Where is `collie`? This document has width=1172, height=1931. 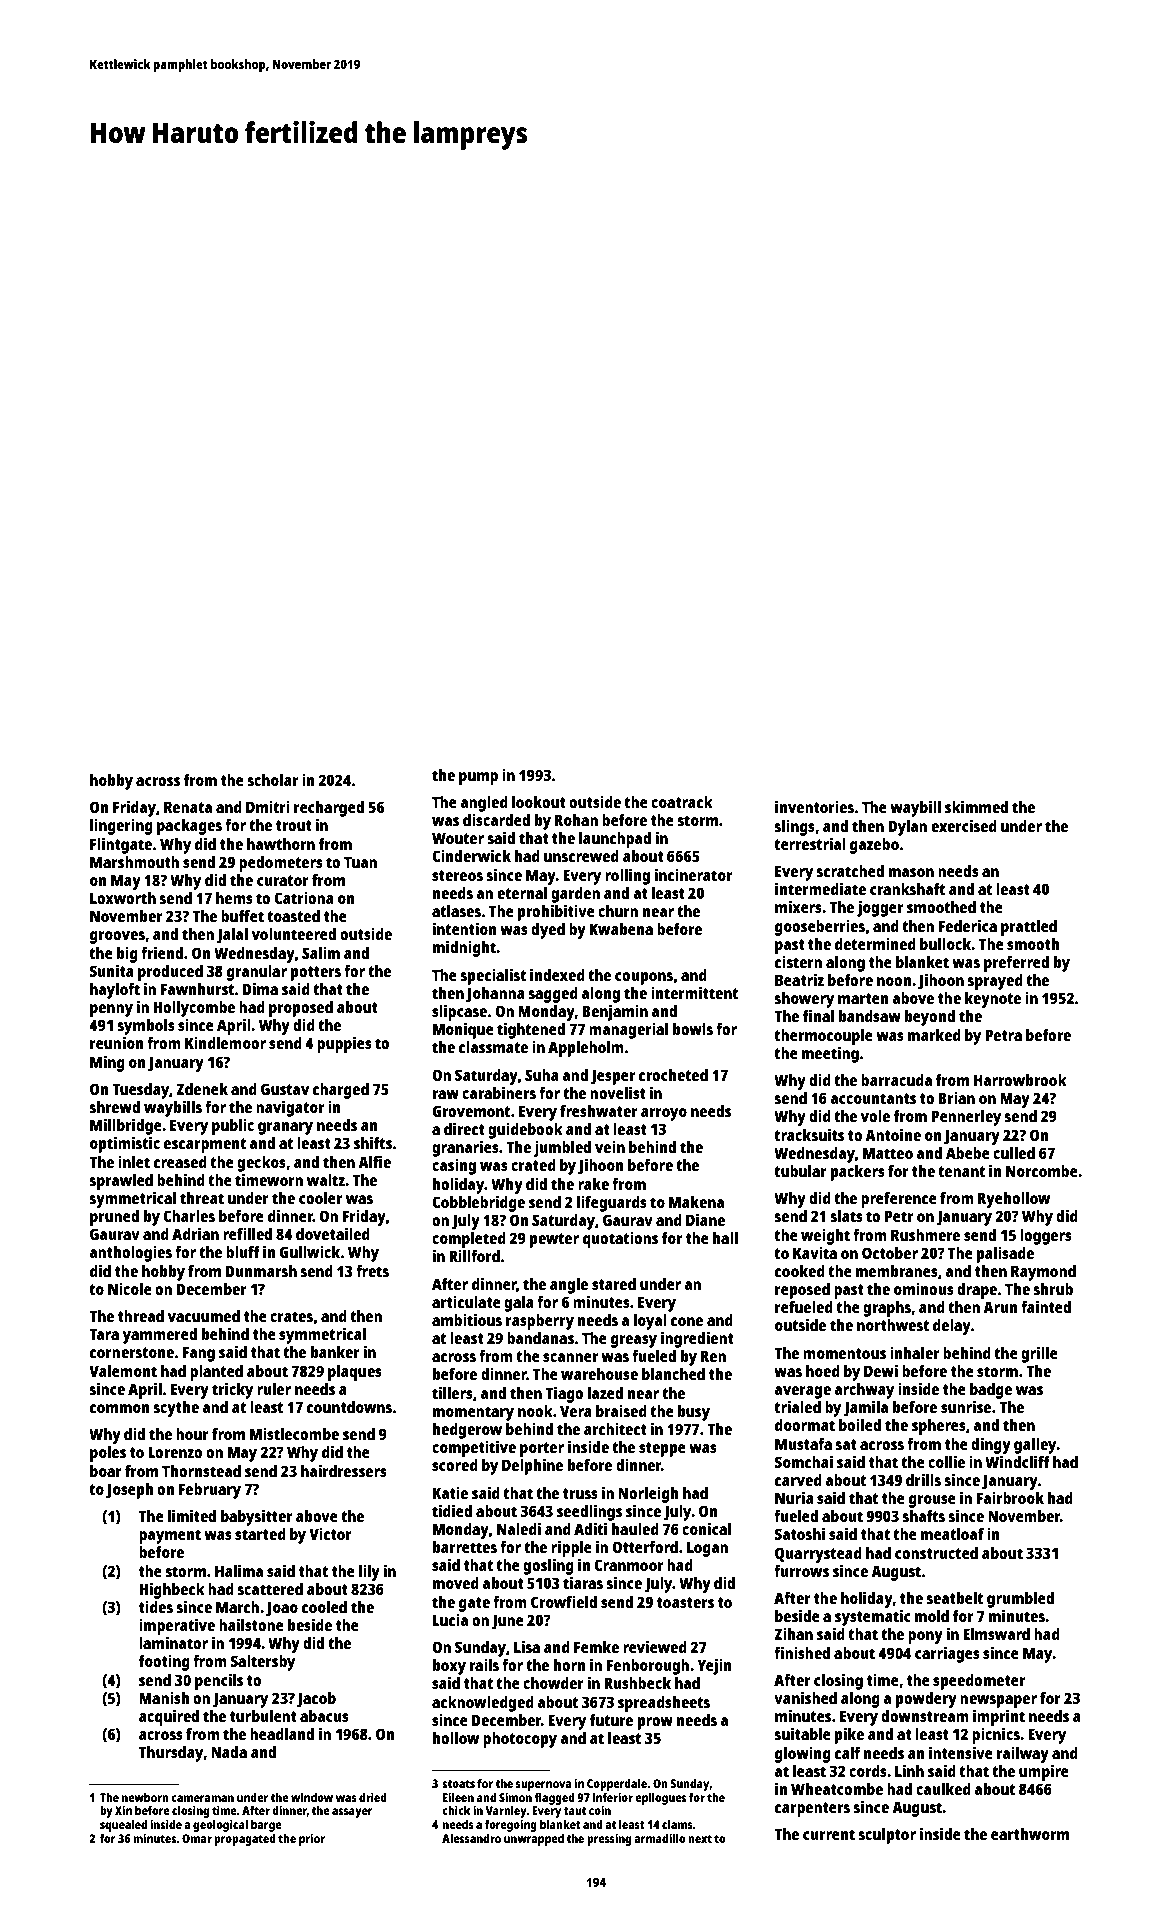 collie is located at coordinates (946, 1461).
